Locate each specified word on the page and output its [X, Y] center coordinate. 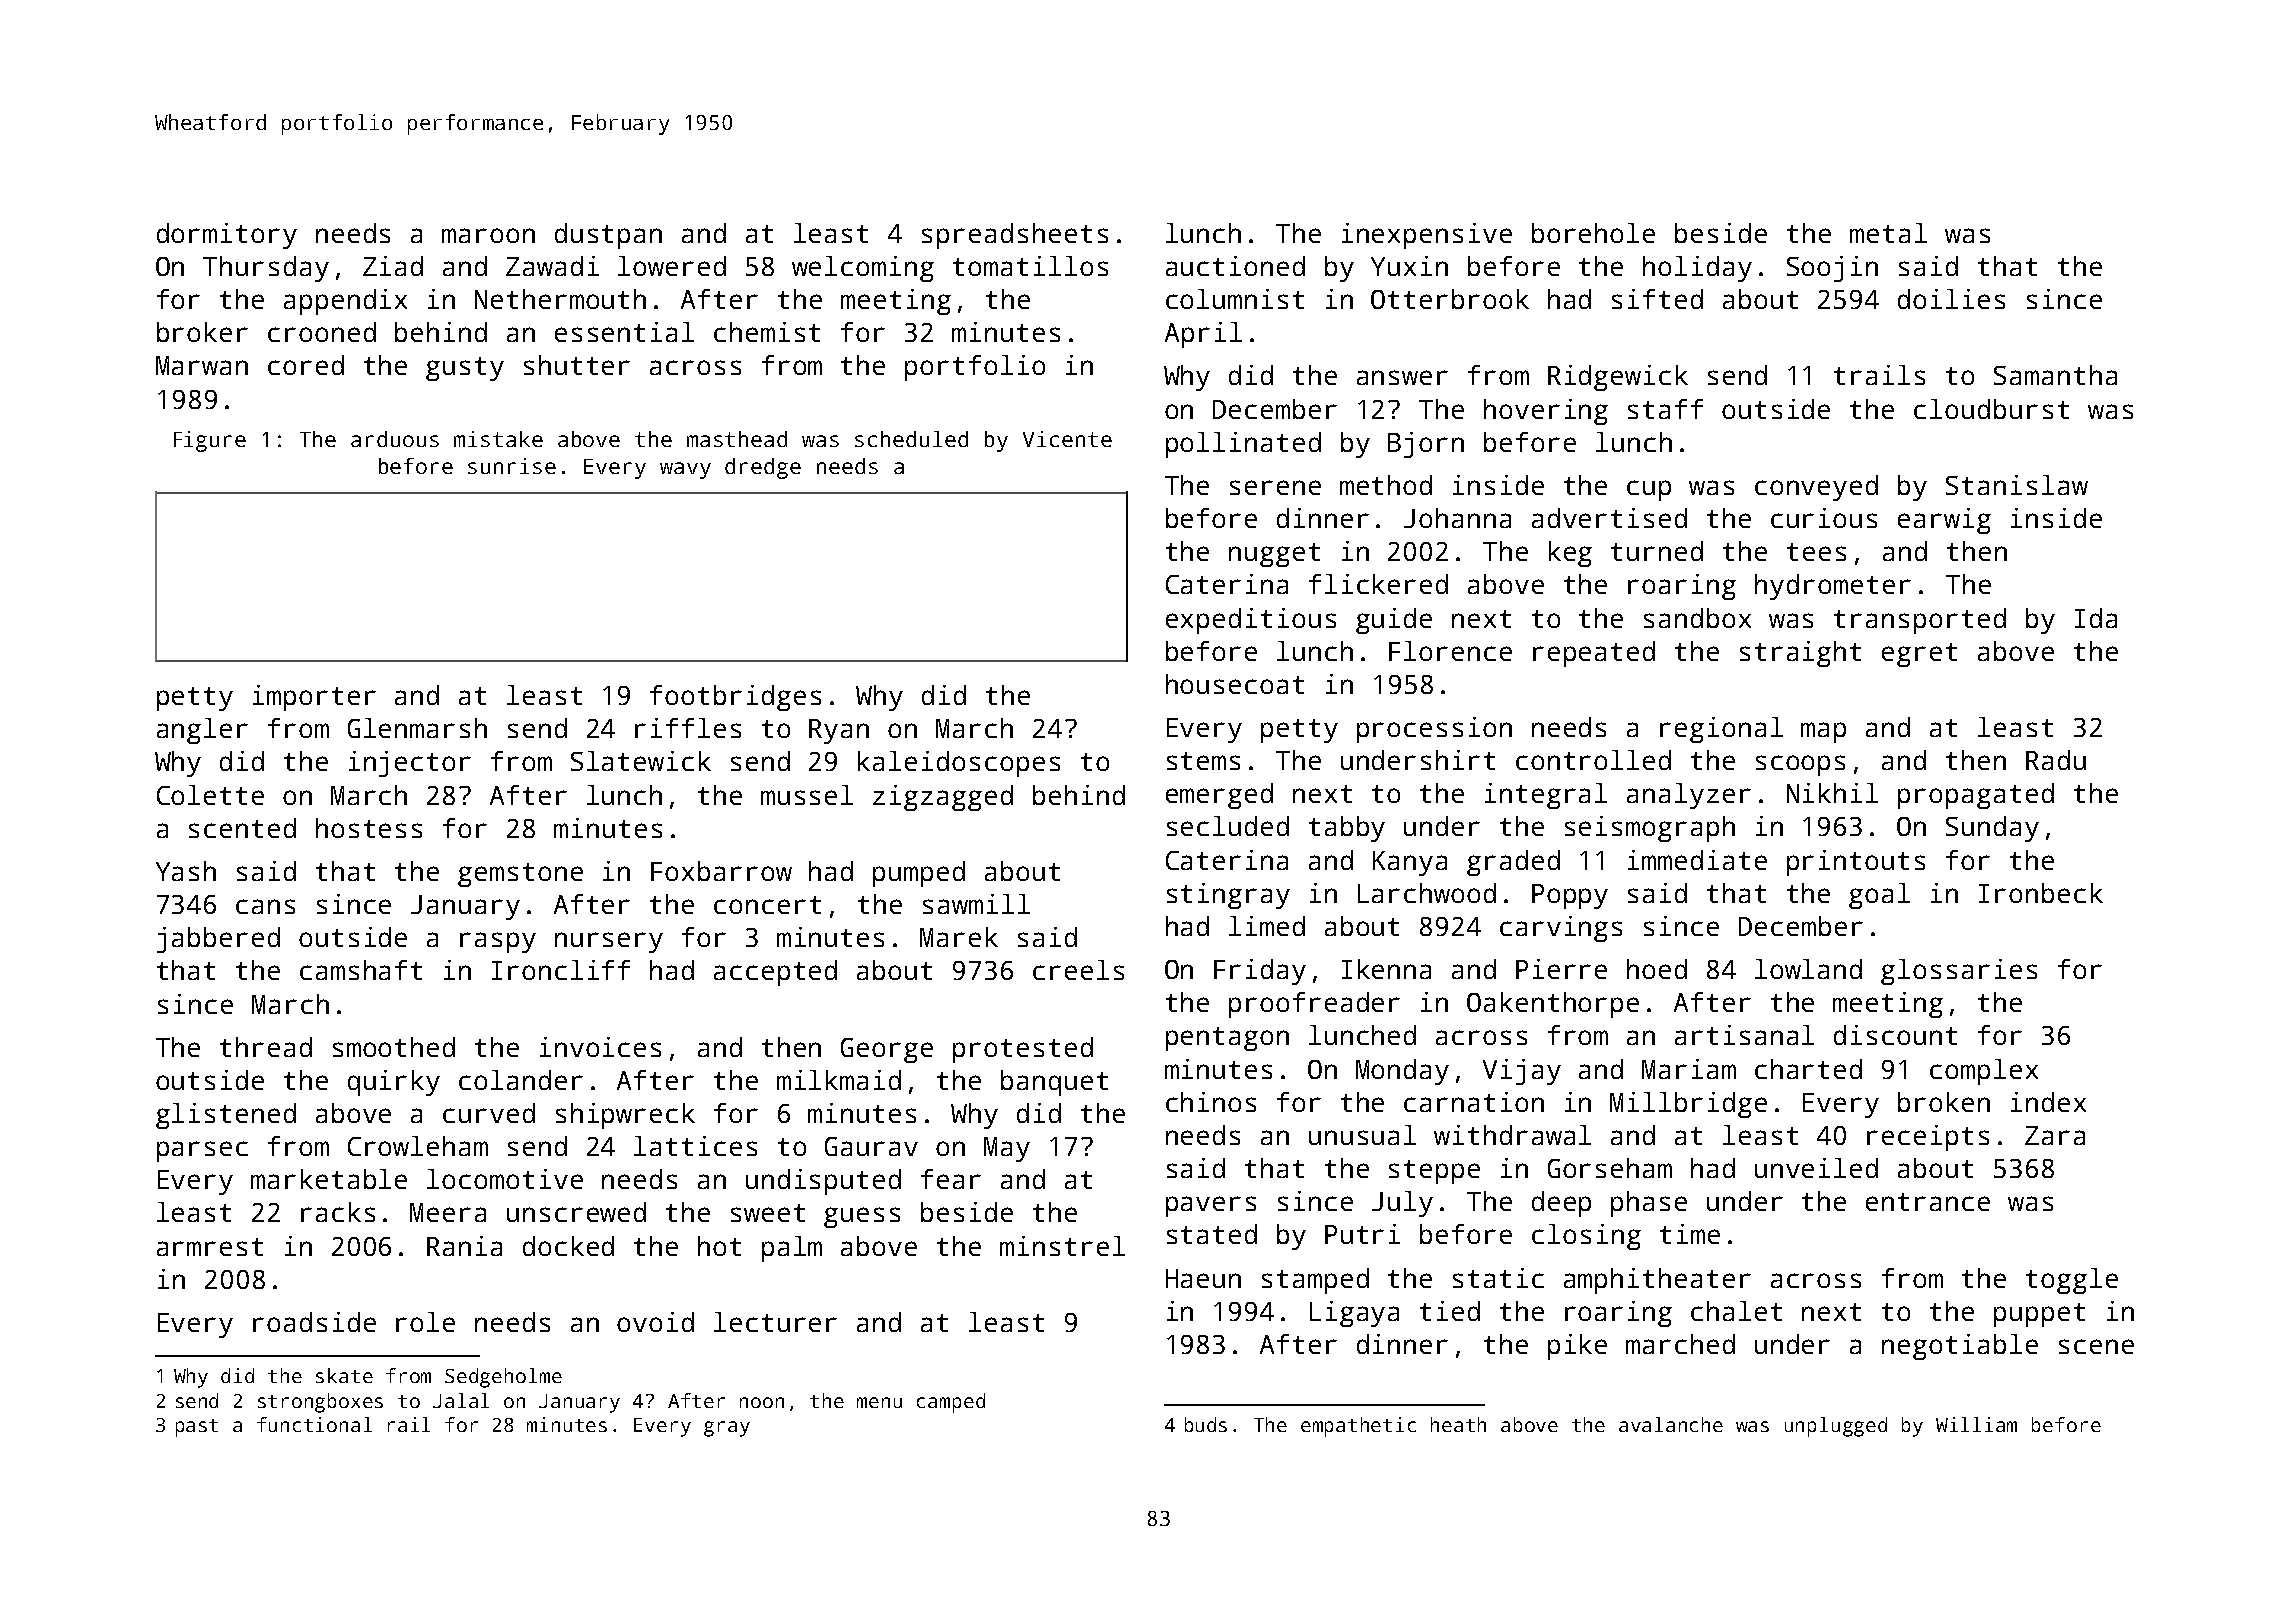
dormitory [227, 236]
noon [762, 1402]
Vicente [1067, 439]
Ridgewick [1618, 378]
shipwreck [625, 1116]
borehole [1593, 233]
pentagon [1227, 1039]
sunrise [512, 466]
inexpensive [1427, 236]
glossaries [1959, 972]
